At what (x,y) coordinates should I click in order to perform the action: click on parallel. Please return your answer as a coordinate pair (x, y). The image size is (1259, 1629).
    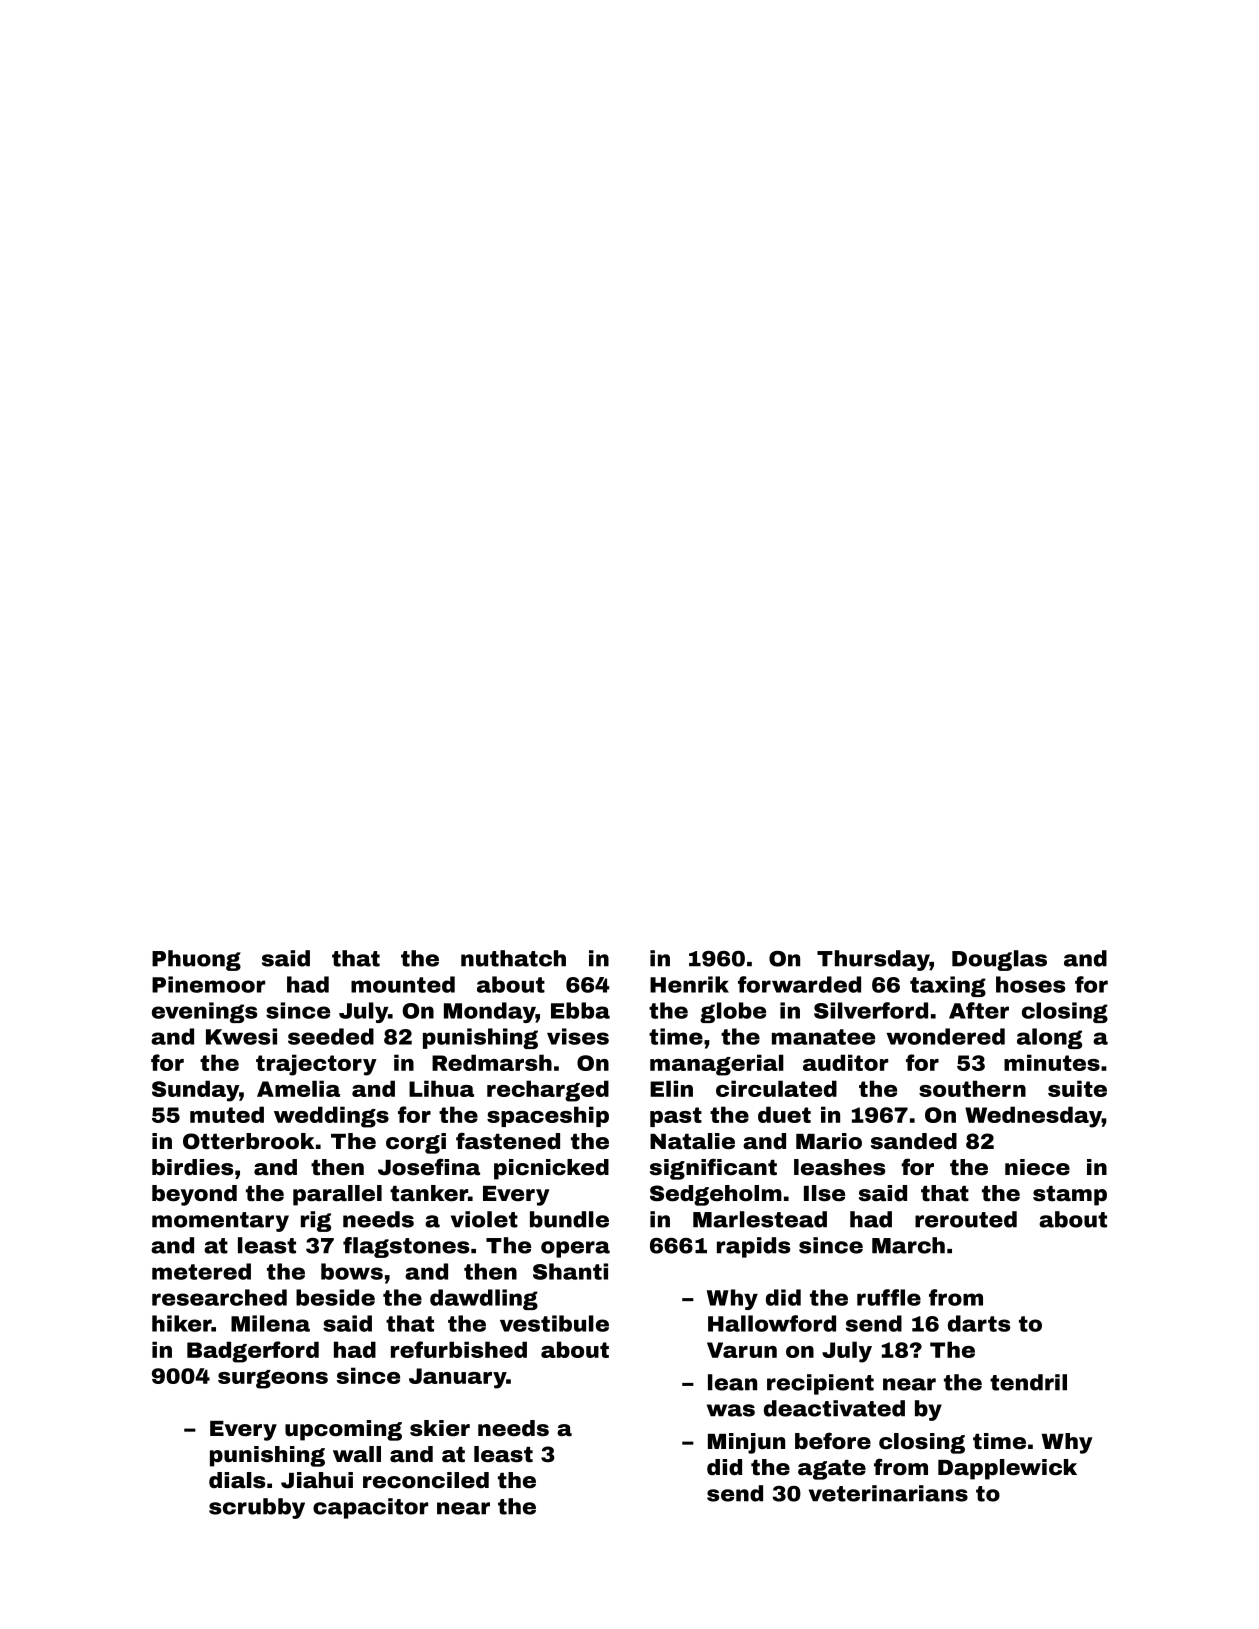
    Looking at the image, I should click on (337, 1195).
